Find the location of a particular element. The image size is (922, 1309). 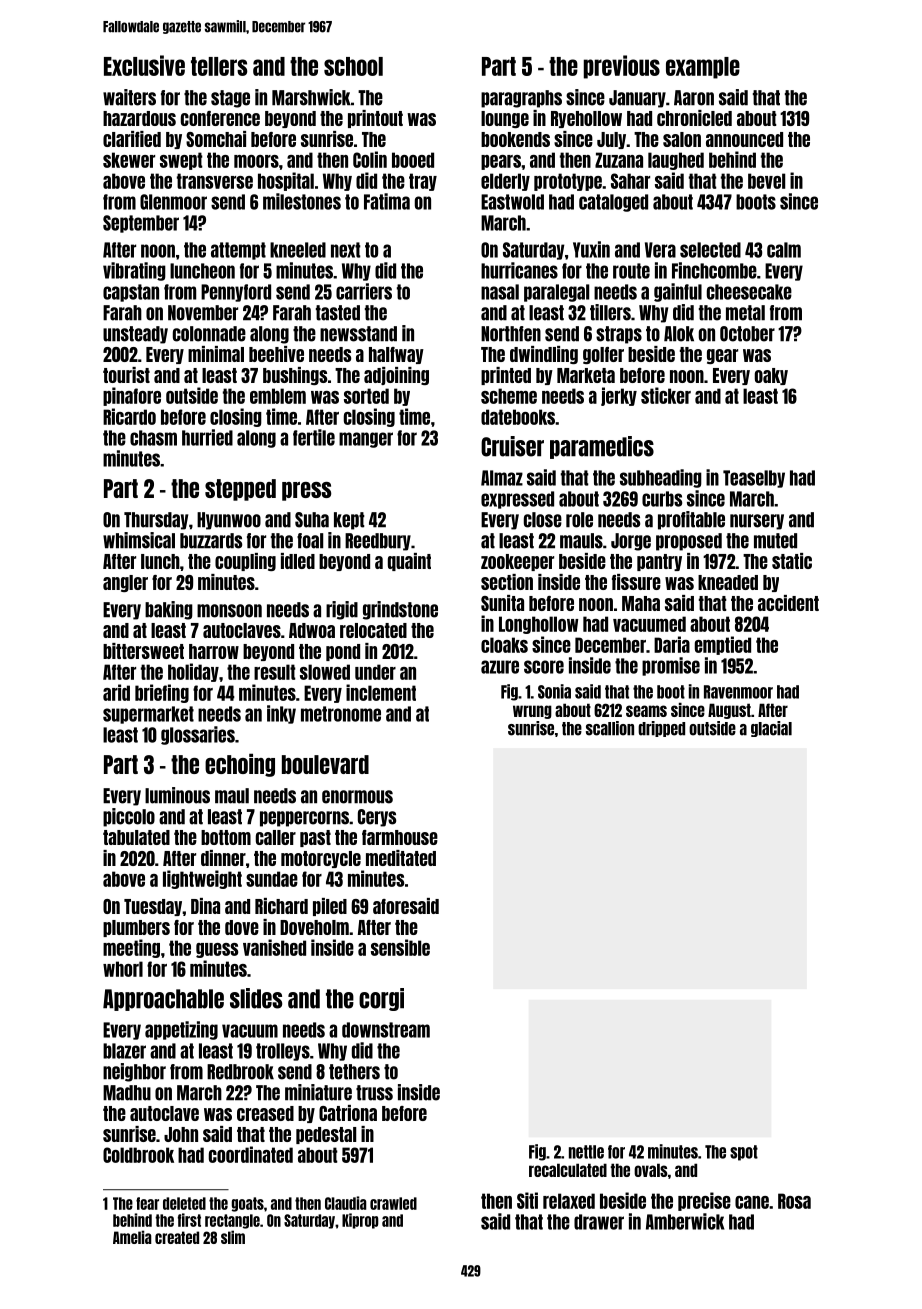

Kiprop is located at coordinates (360, 1221).
